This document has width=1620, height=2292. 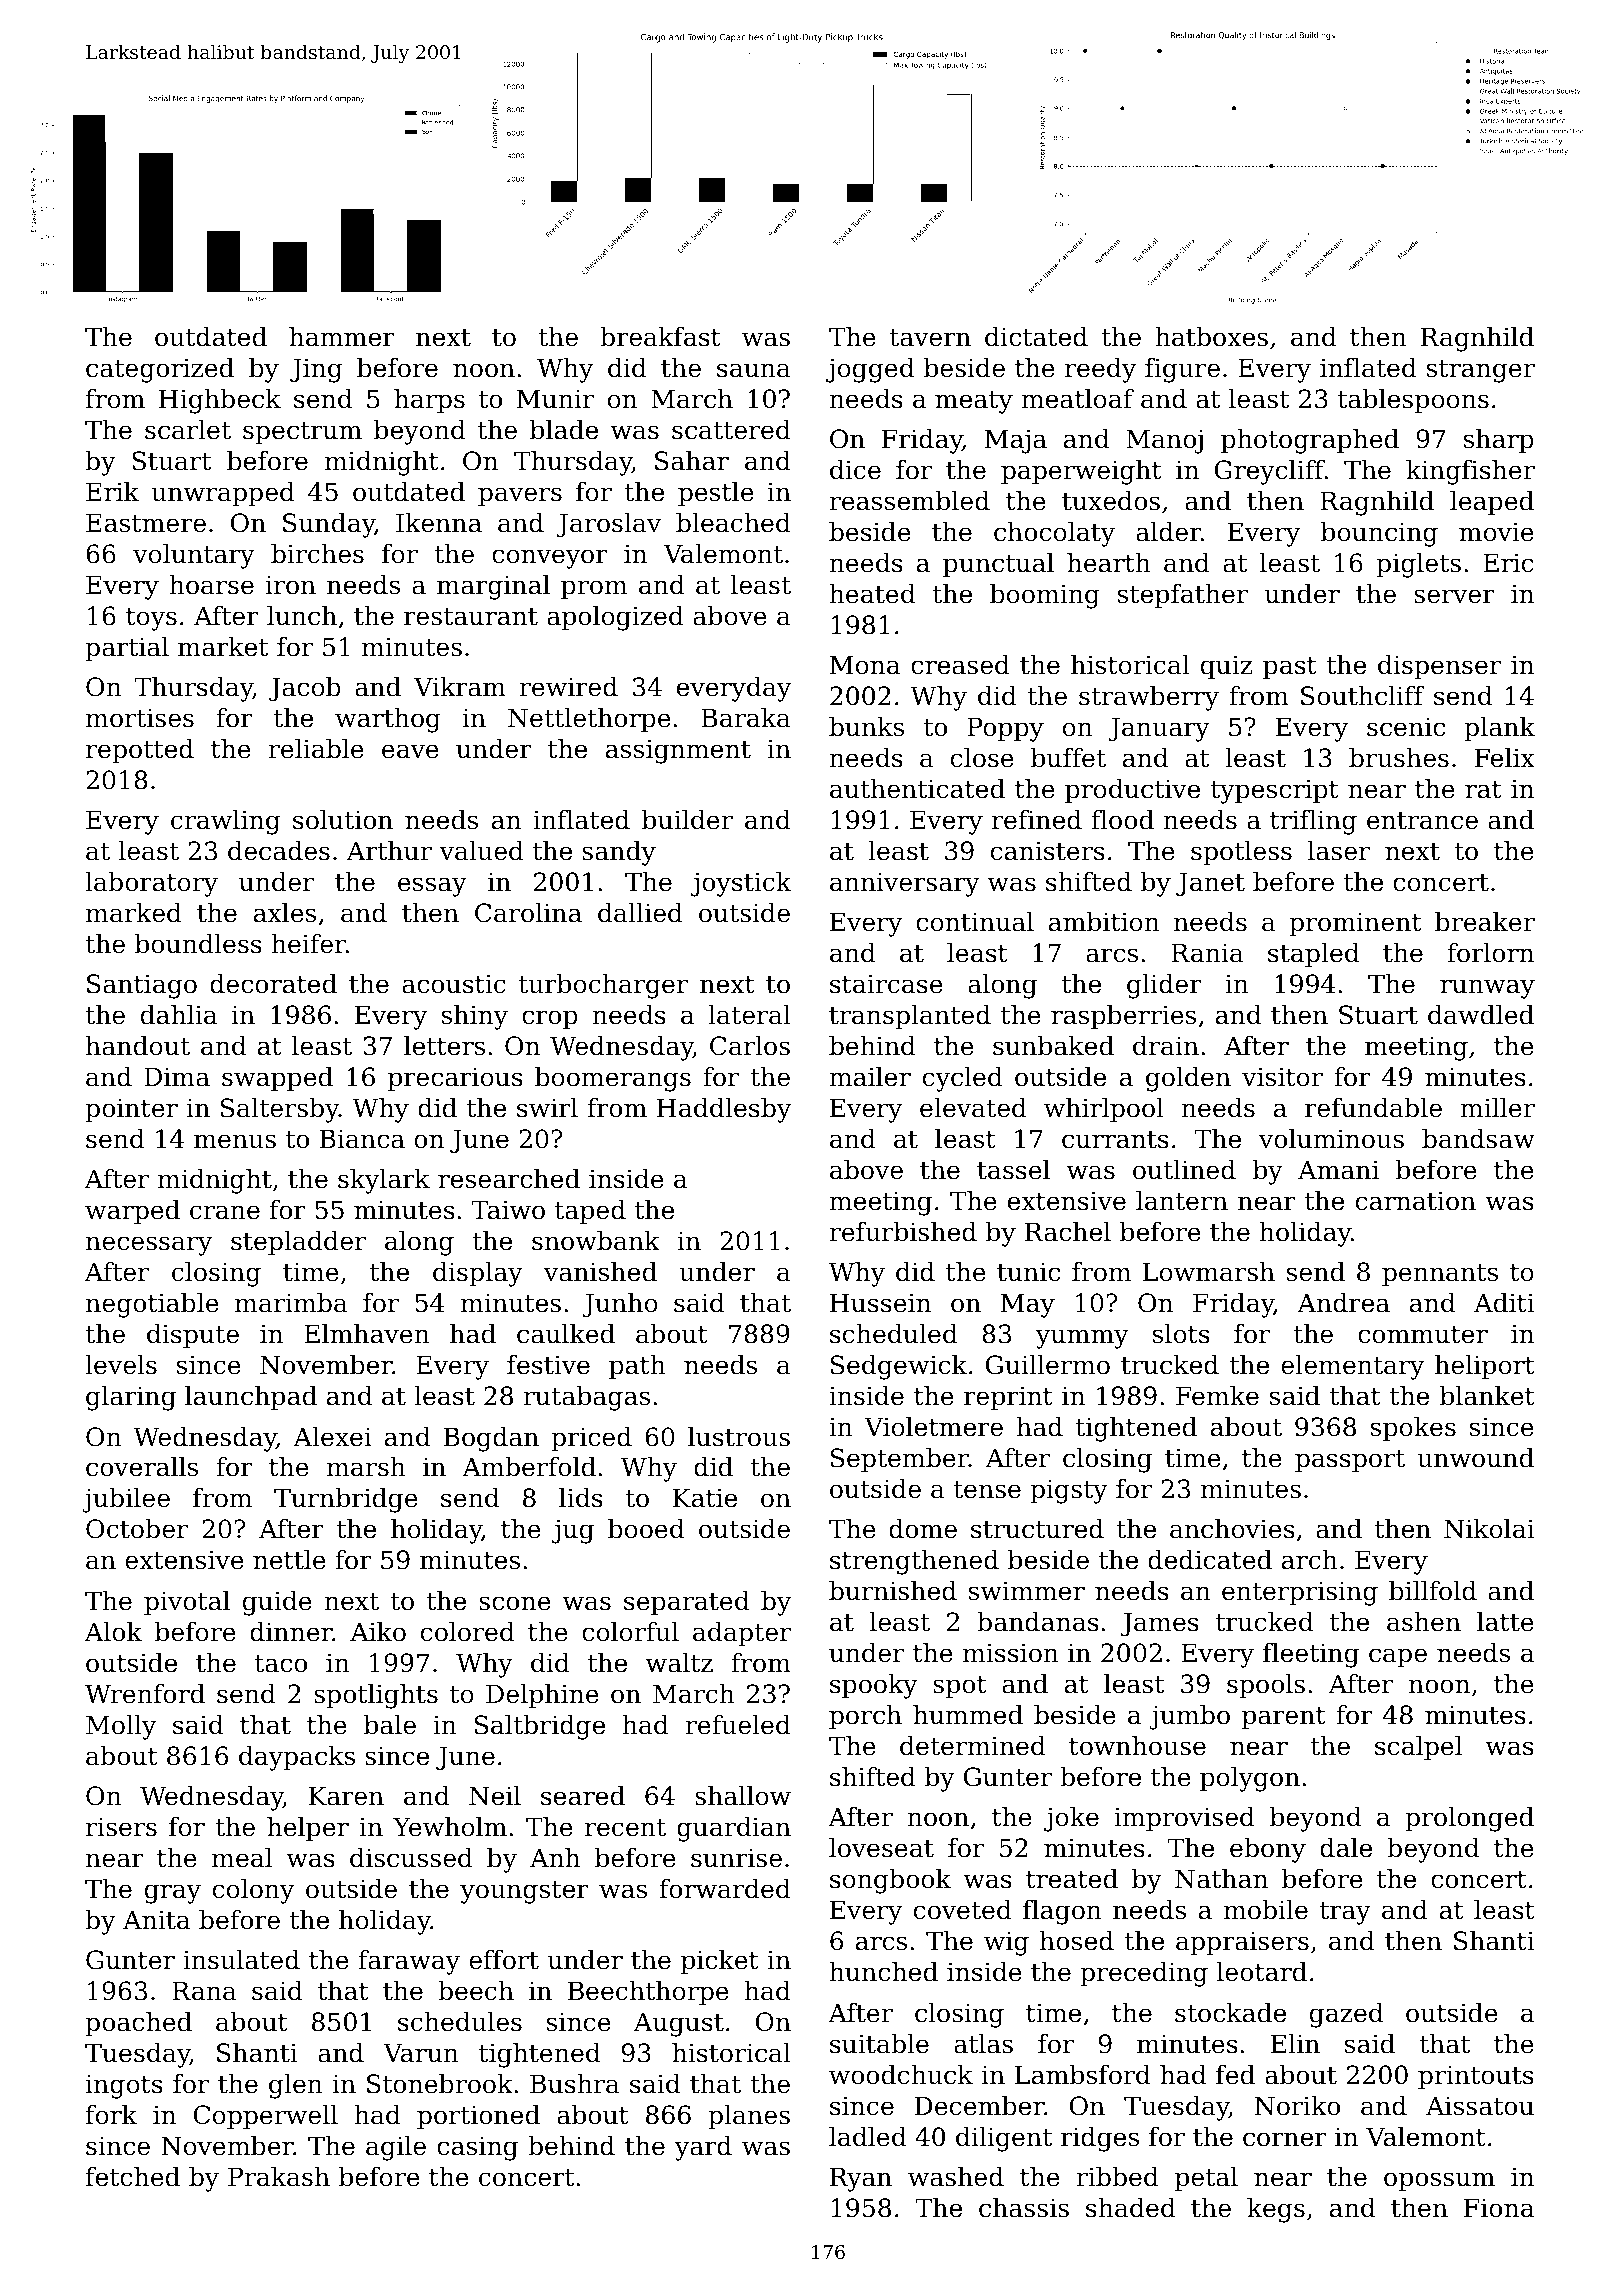 I want to click on lustrous, so click(x=739, y=1437).
